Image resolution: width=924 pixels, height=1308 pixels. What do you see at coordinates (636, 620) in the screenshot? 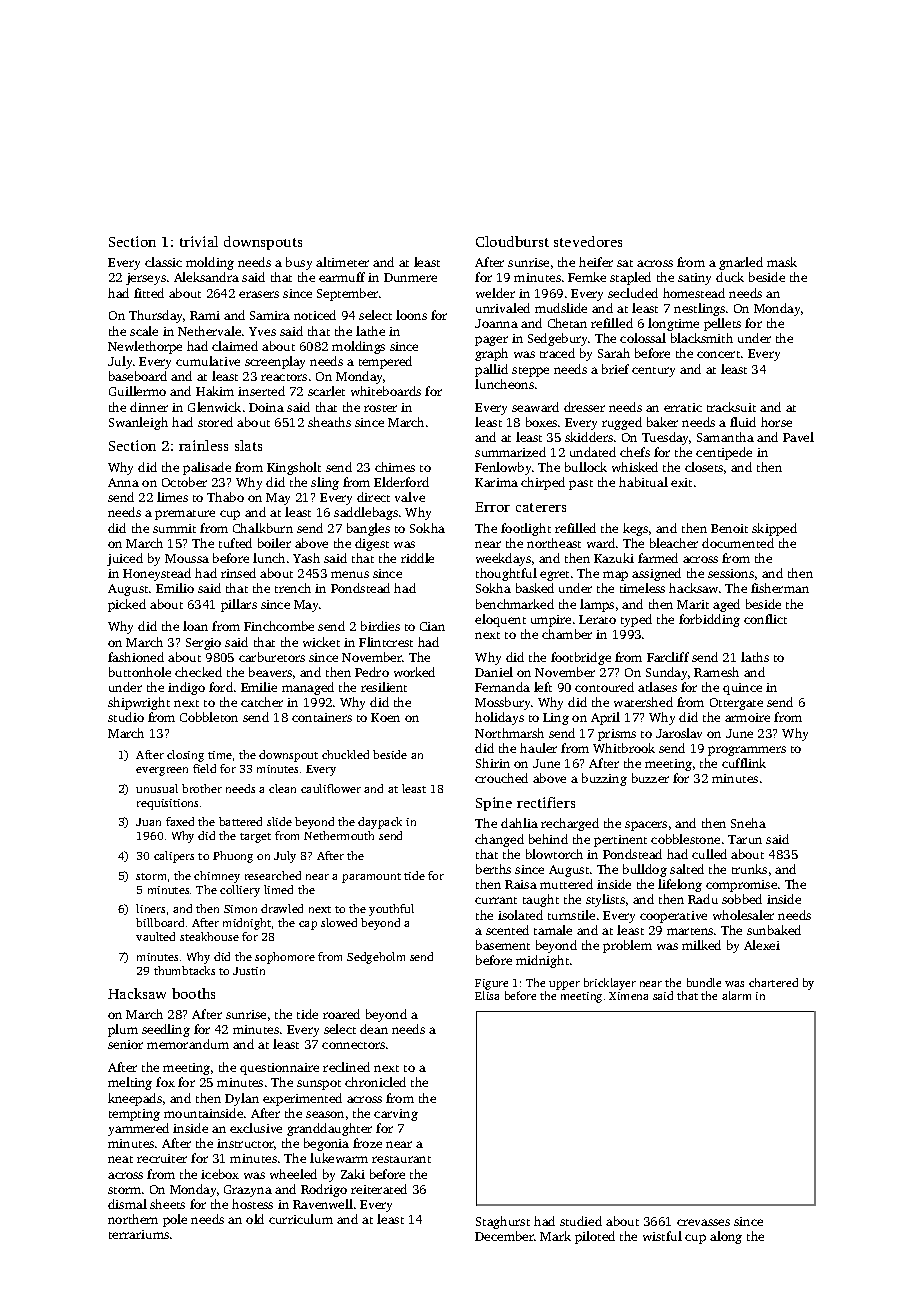
I see `typed` at bounding box center [636, 620].
